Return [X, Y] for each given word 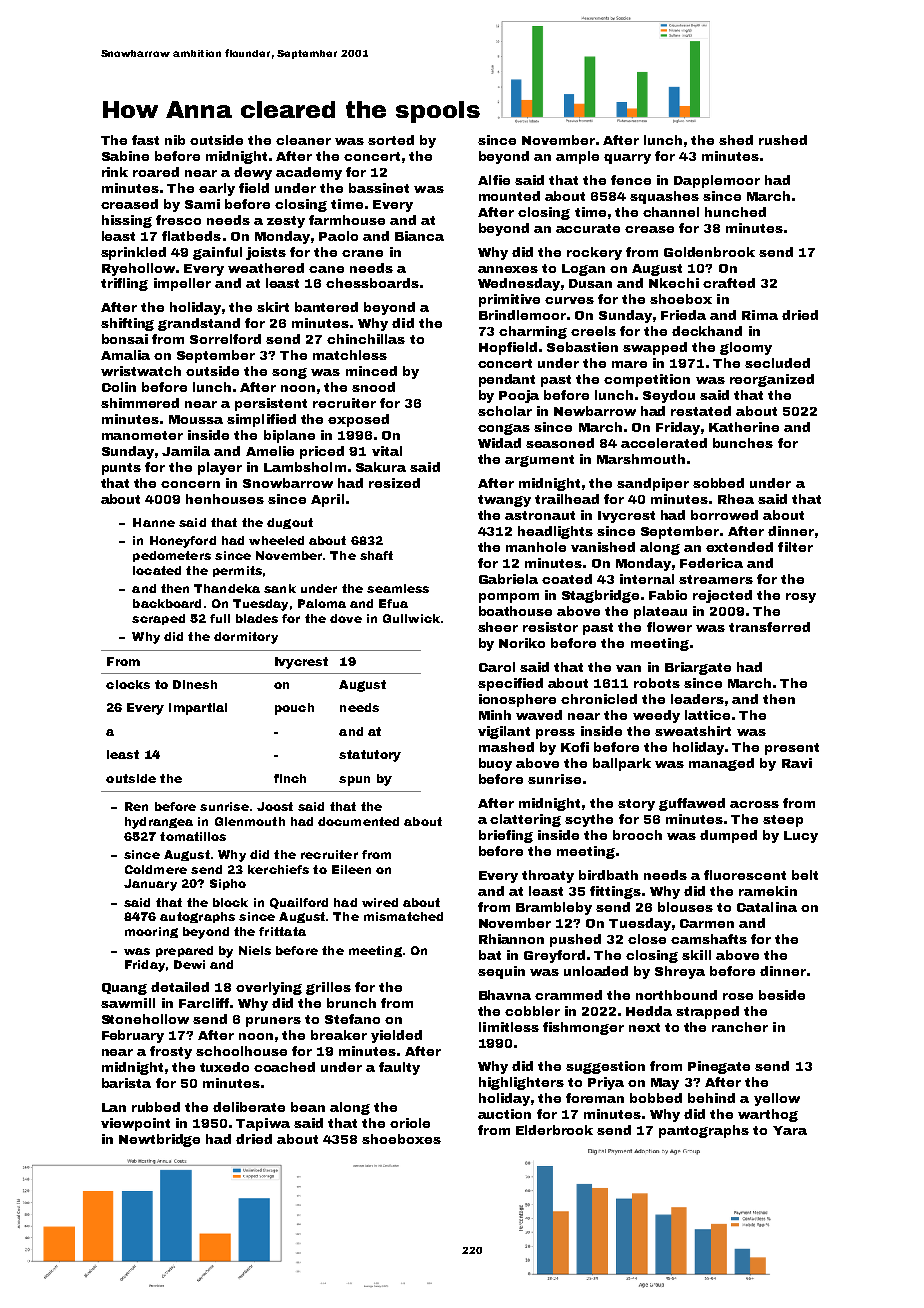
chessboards [372, 283]
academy [309, 173]
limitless [509, 1027]
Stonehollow [145, 1019]
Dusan [590, 283]
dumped [728, 836]
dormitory [246, 638]
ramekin [768, 891]
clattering [525, 820]
